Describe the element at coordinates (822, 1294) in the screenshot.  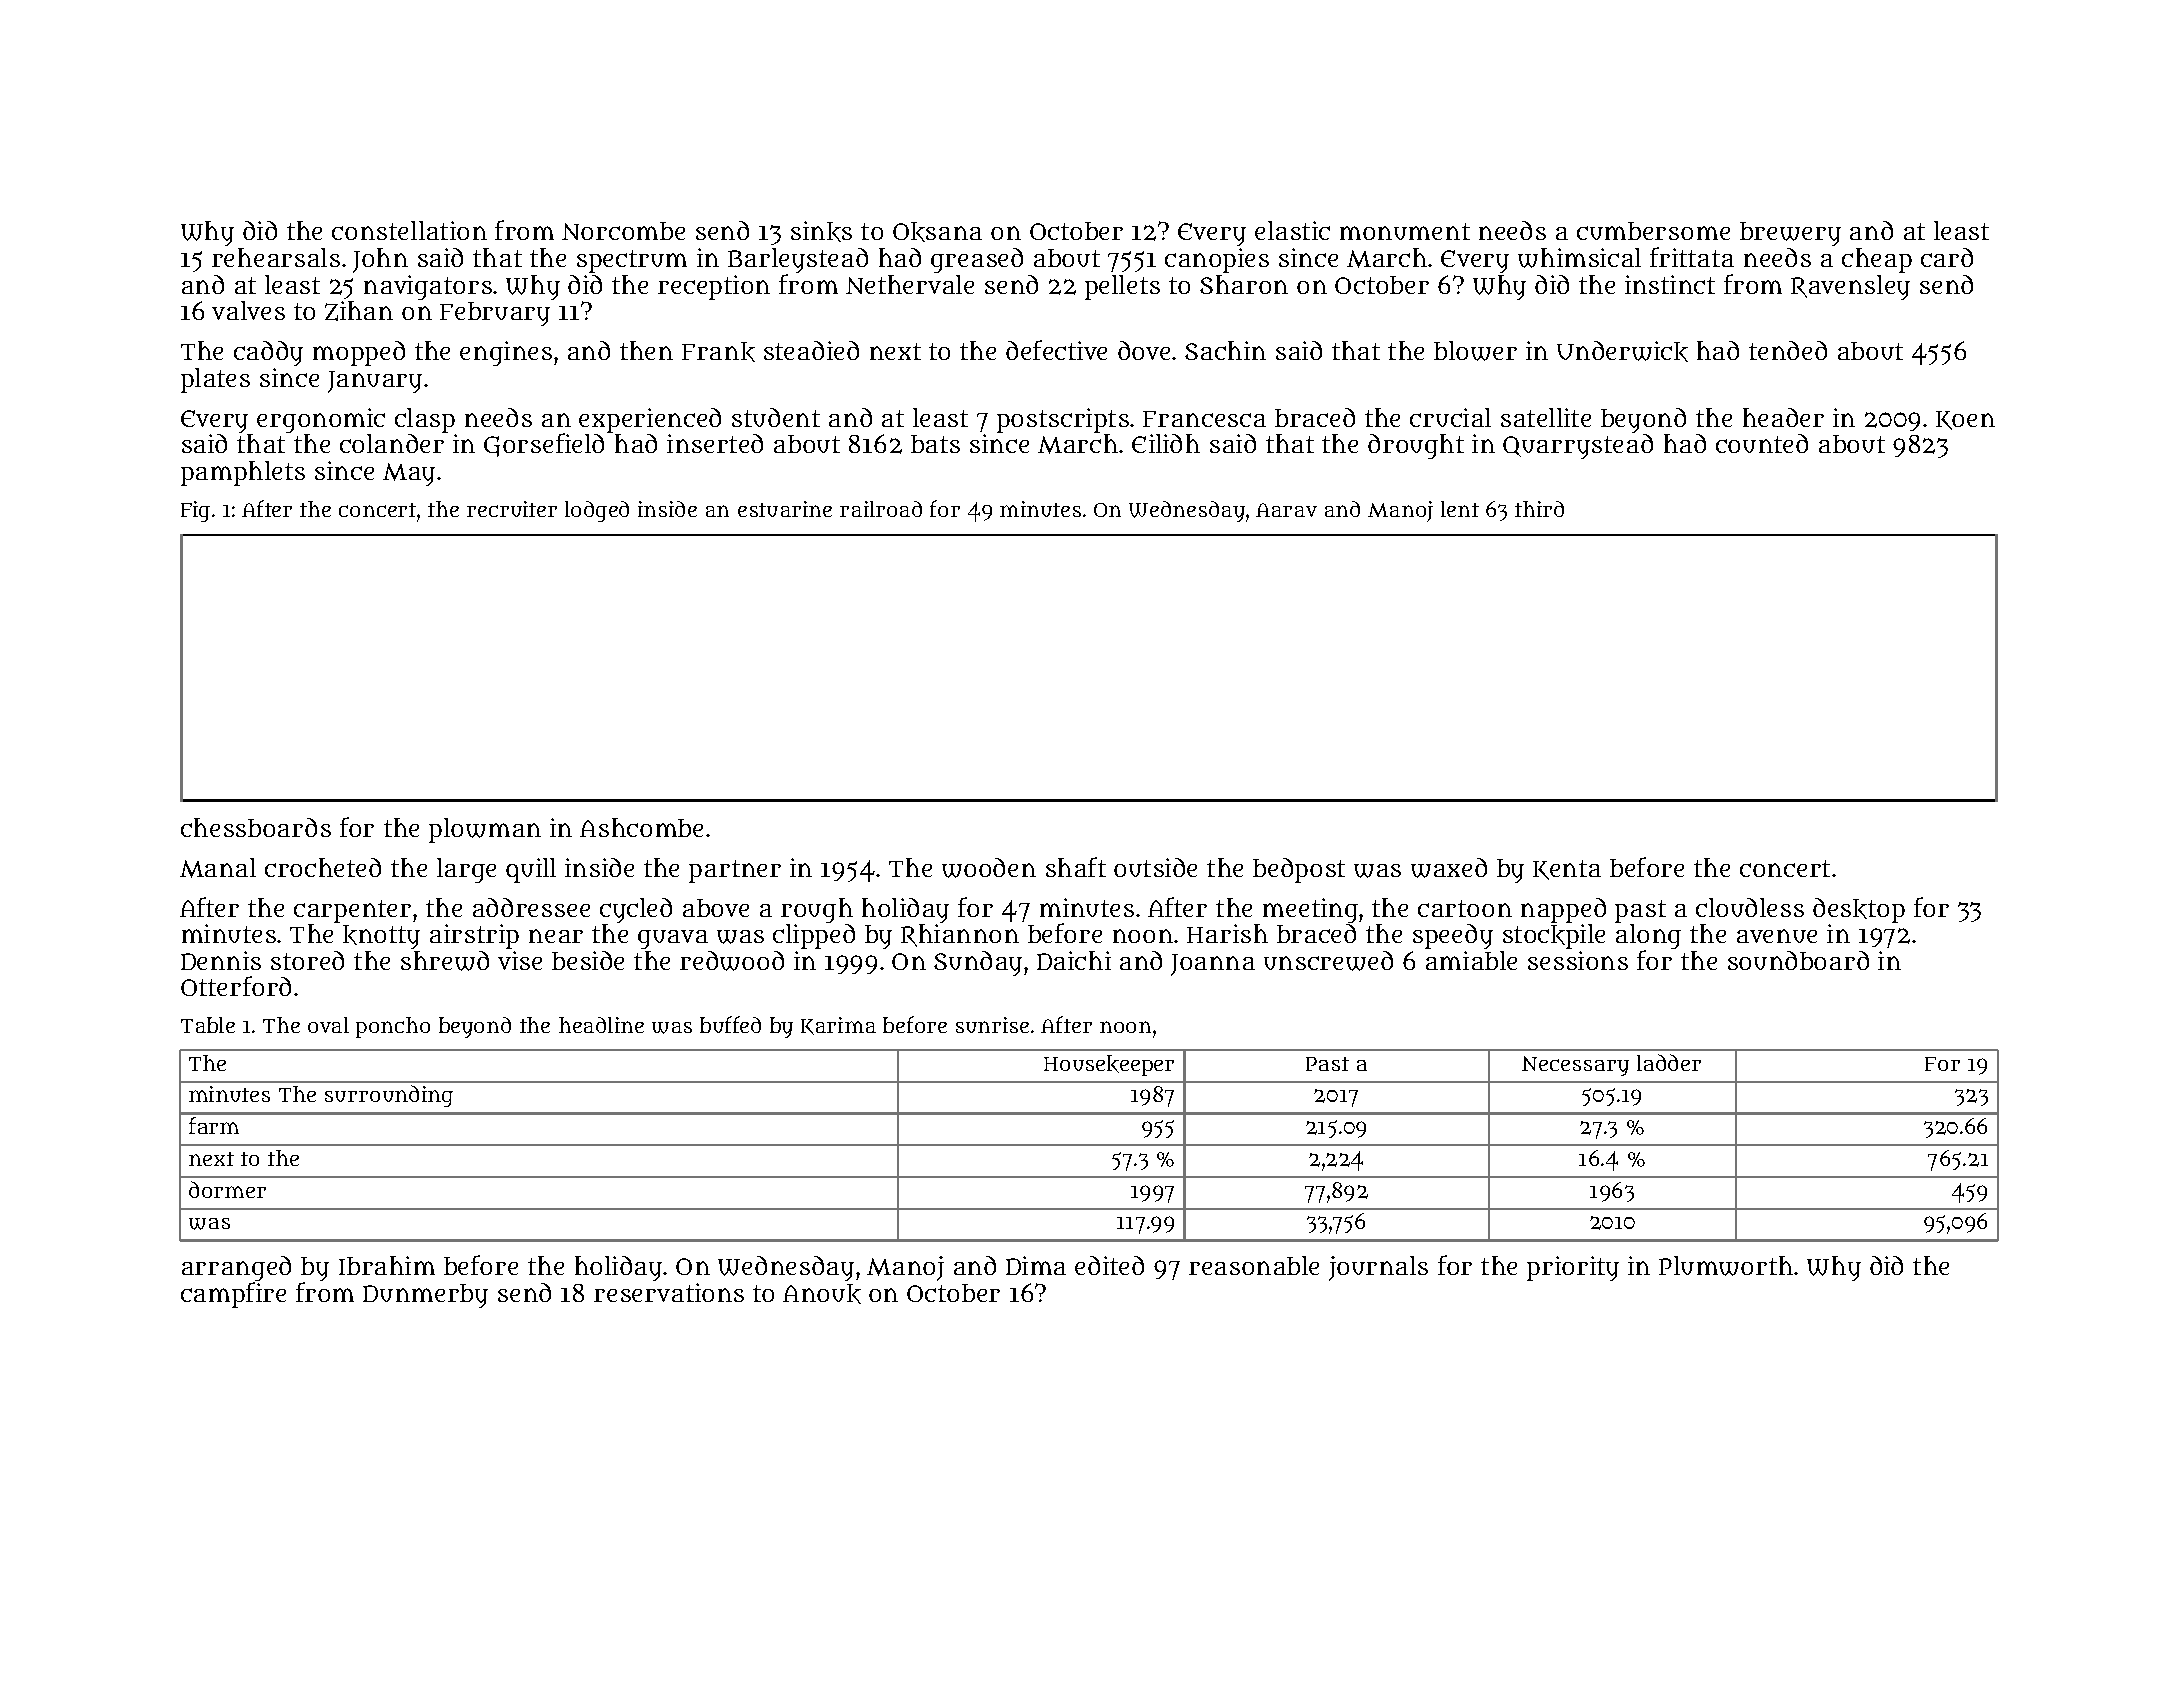
I see `Anouk` at that location.
